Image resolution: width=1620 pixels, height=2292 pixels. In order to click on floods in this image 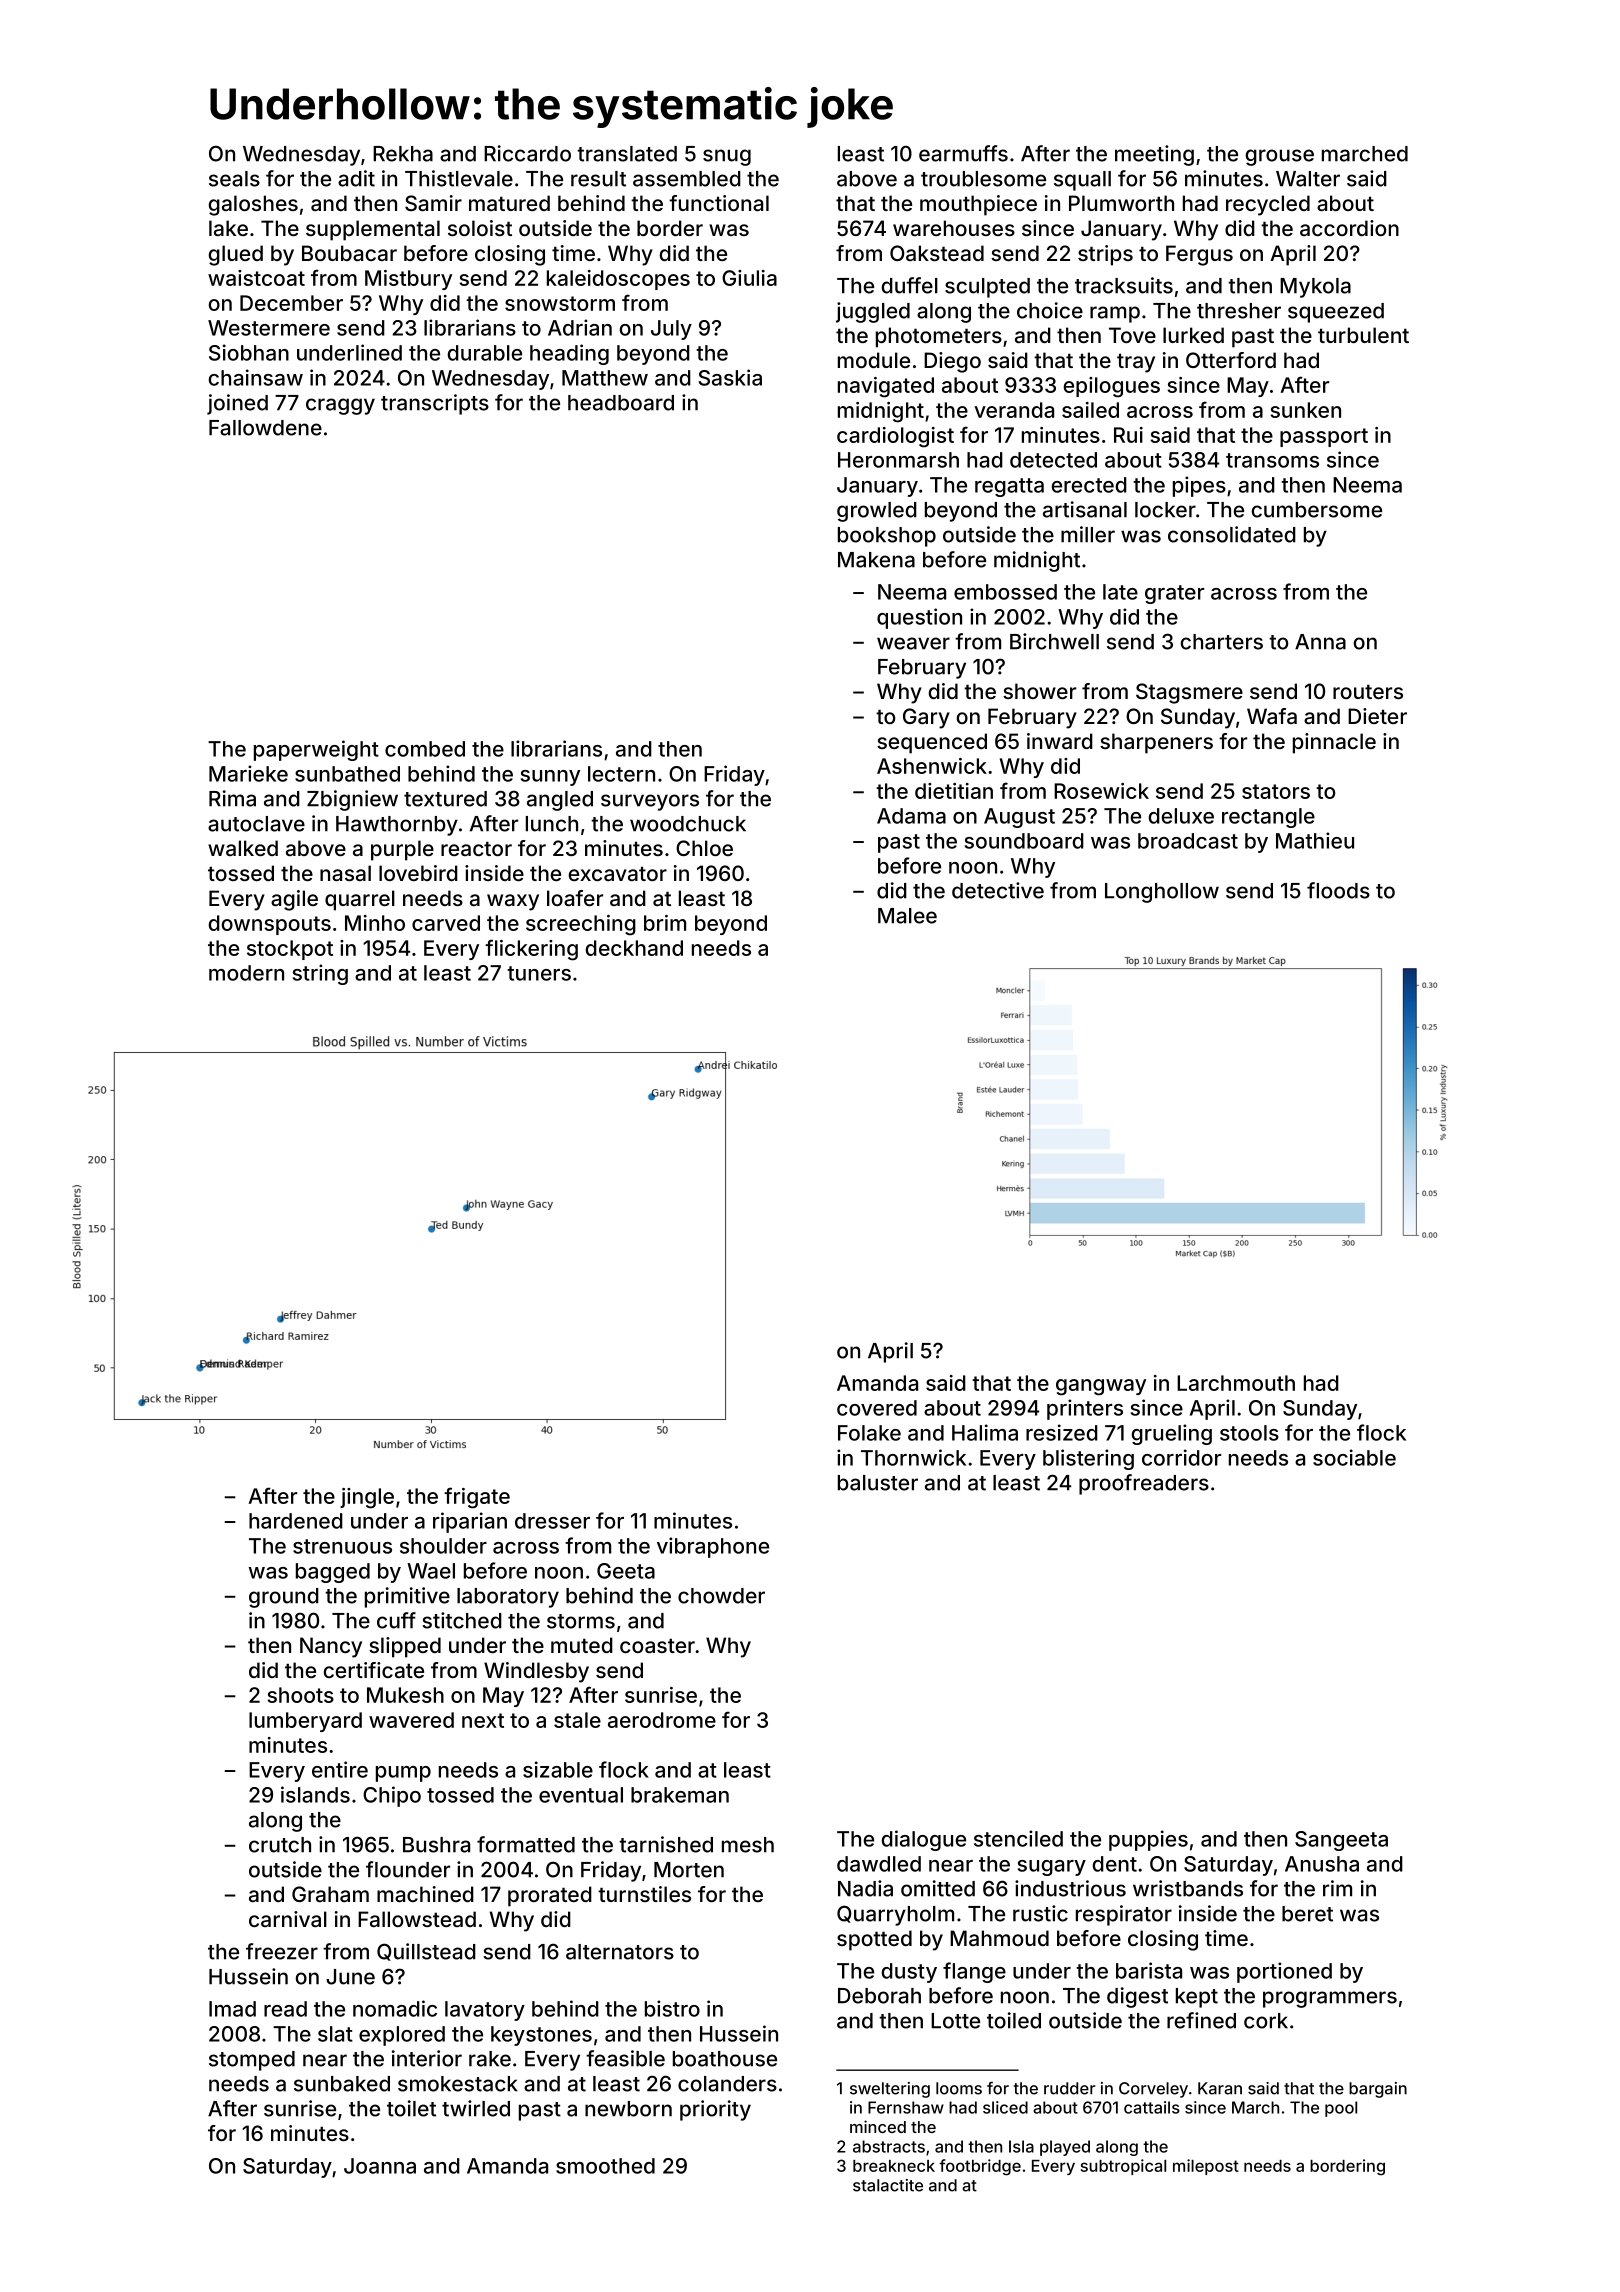, I will do `click(1338, 890)`.
